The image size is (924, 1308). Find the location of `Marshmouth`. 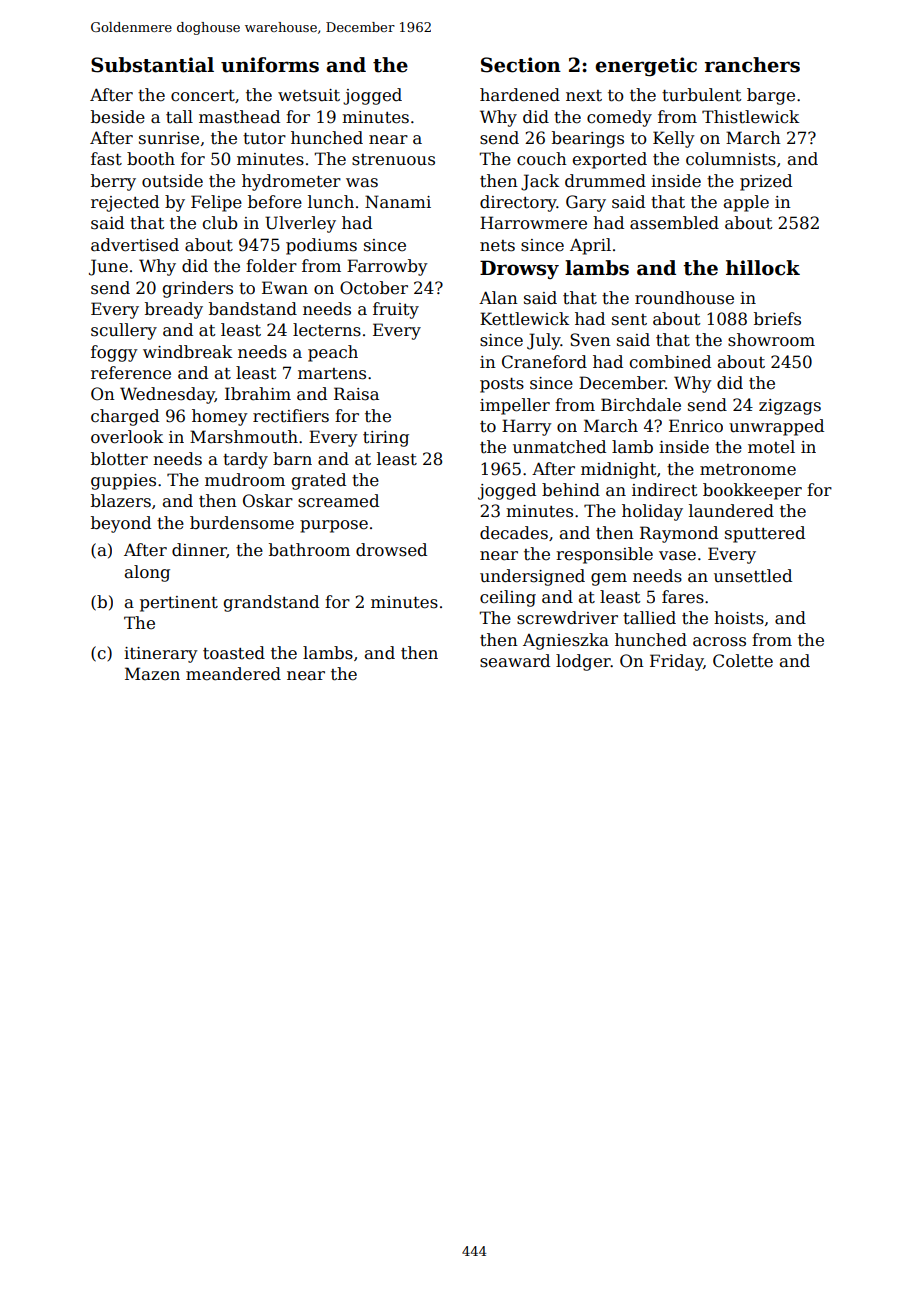

Marshmouth is located at coordinates (244, 437).
